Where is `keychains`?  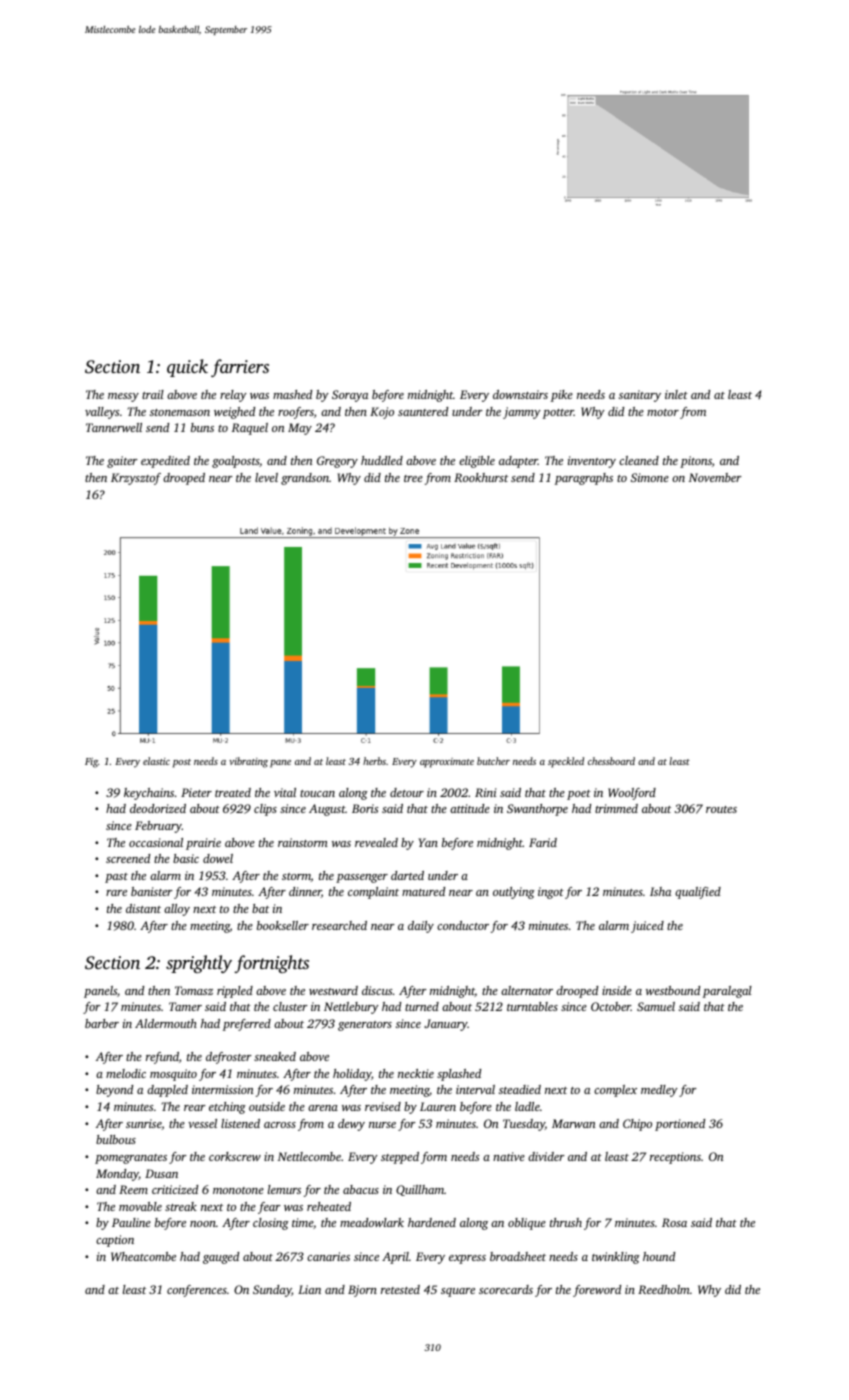 keychains is located at coordinates (149, 794).
